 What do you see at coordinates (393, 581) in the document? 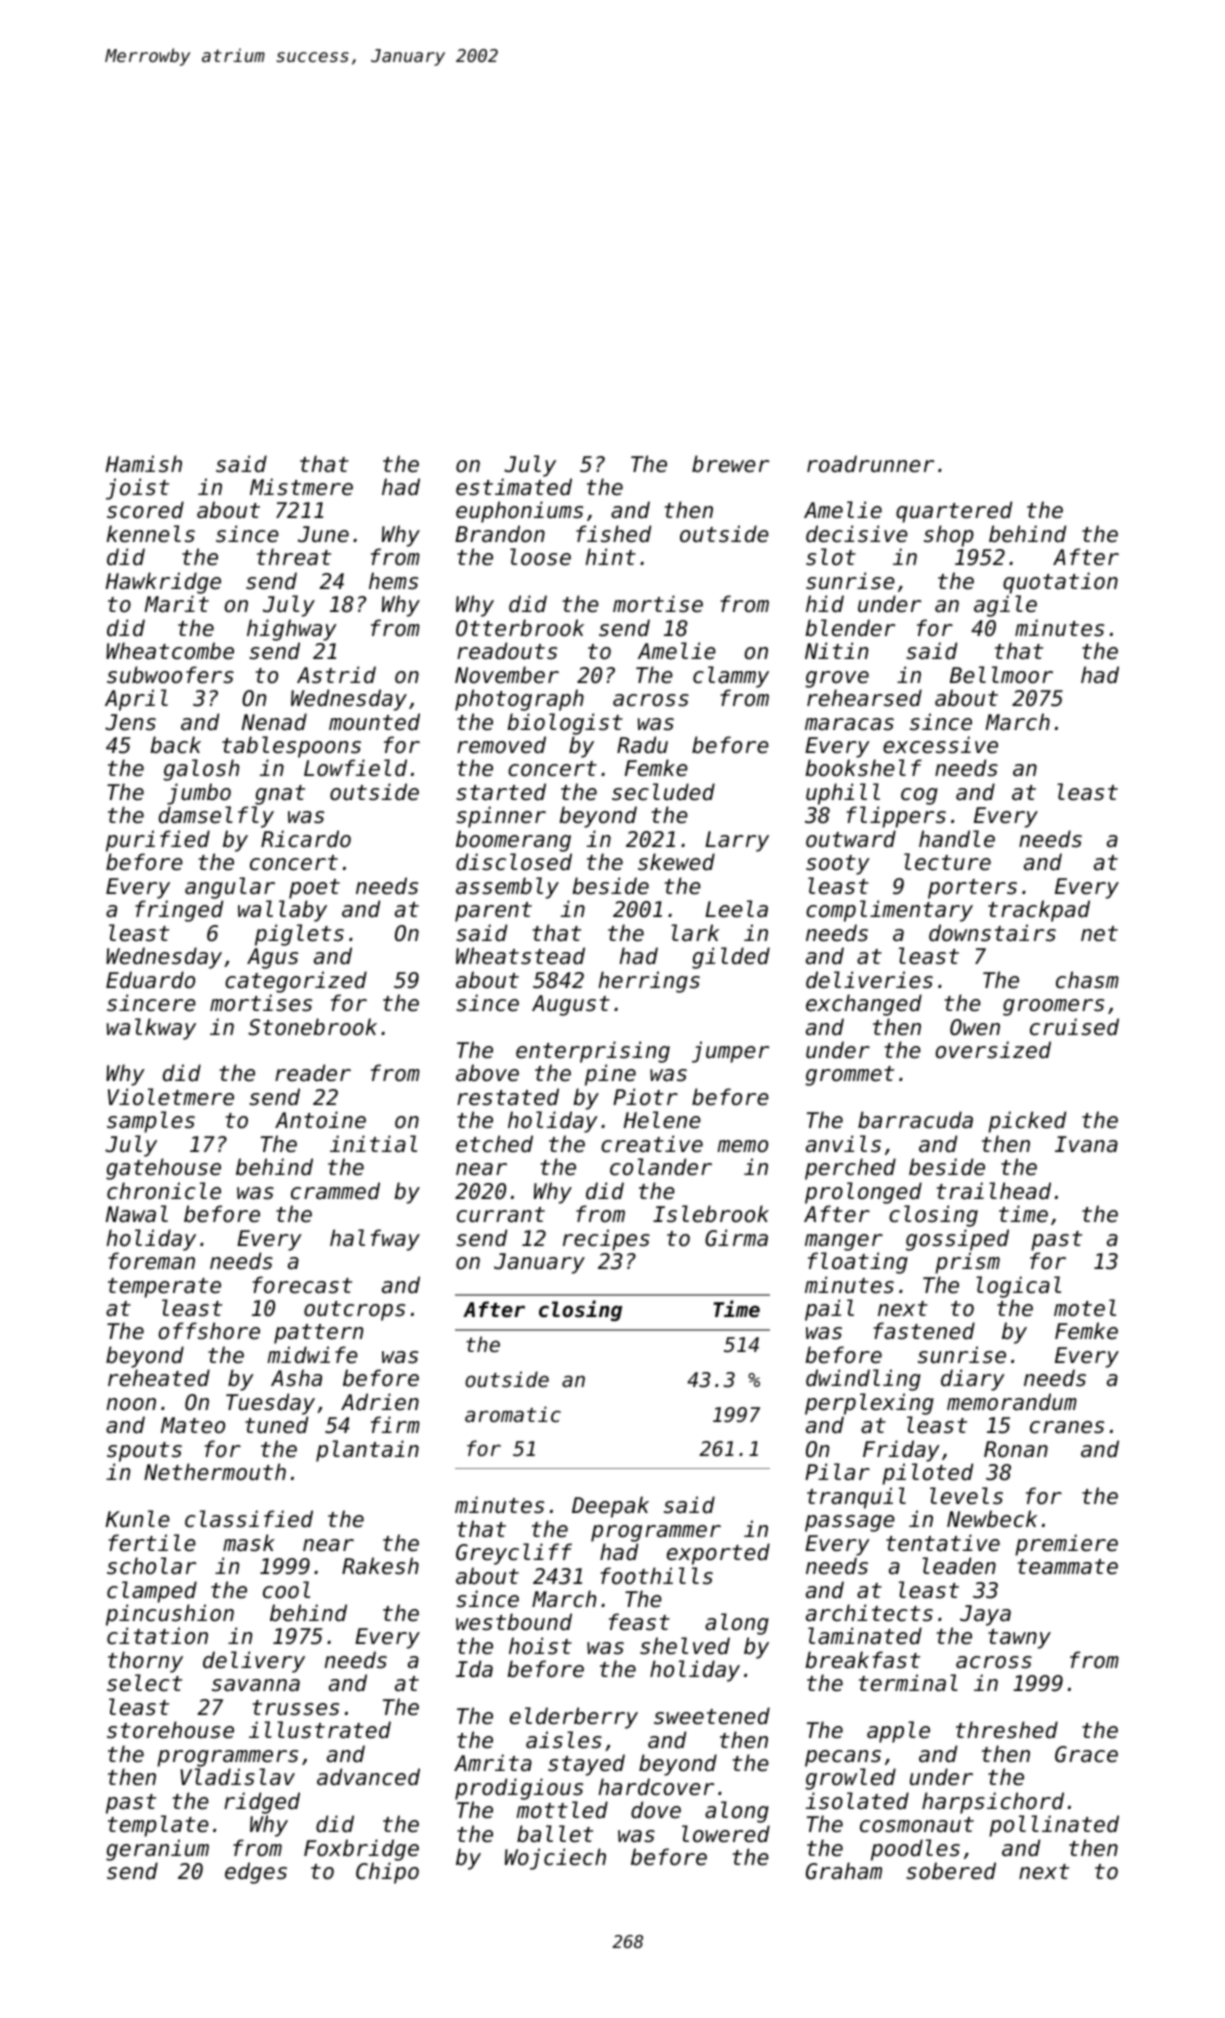
I see `hems` at bounding box center [393, 581].
